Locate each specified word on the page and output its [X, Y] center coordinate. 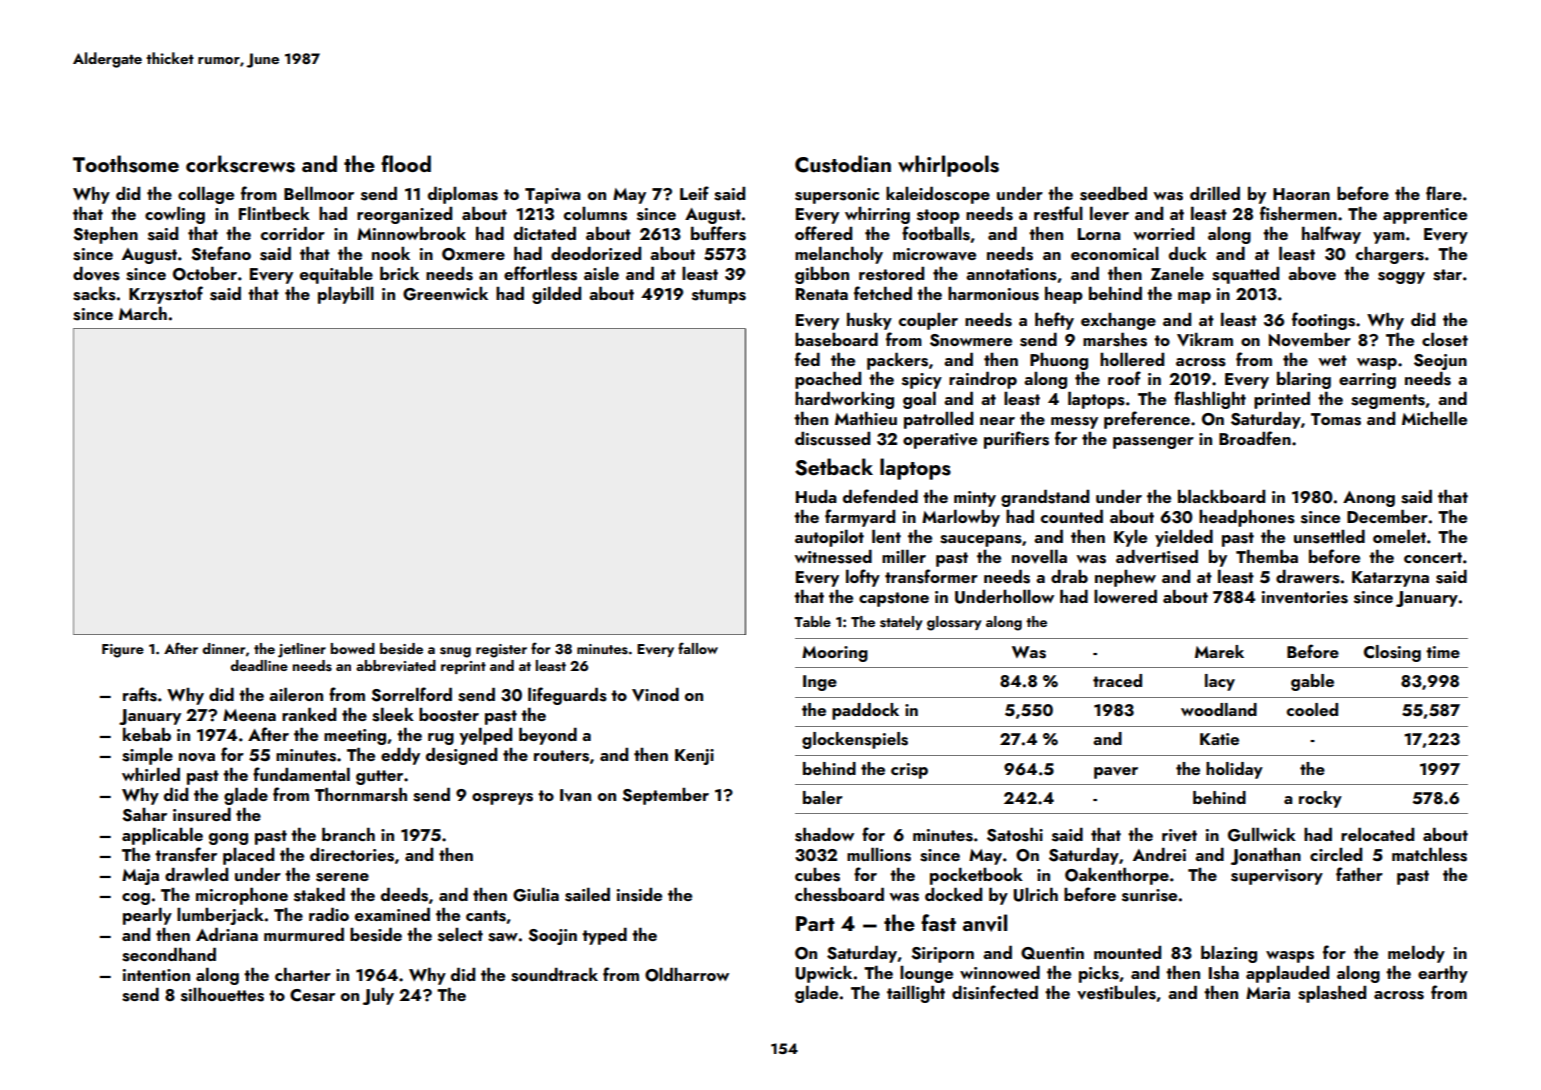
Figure [123, 651]
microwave [934, 254]
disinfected [995, 992]
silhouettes [222, 995]
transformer [931, 576]
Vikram [1205, 339]
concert [1433, 557]
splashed [1332, 994]
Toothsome [126, 164]
